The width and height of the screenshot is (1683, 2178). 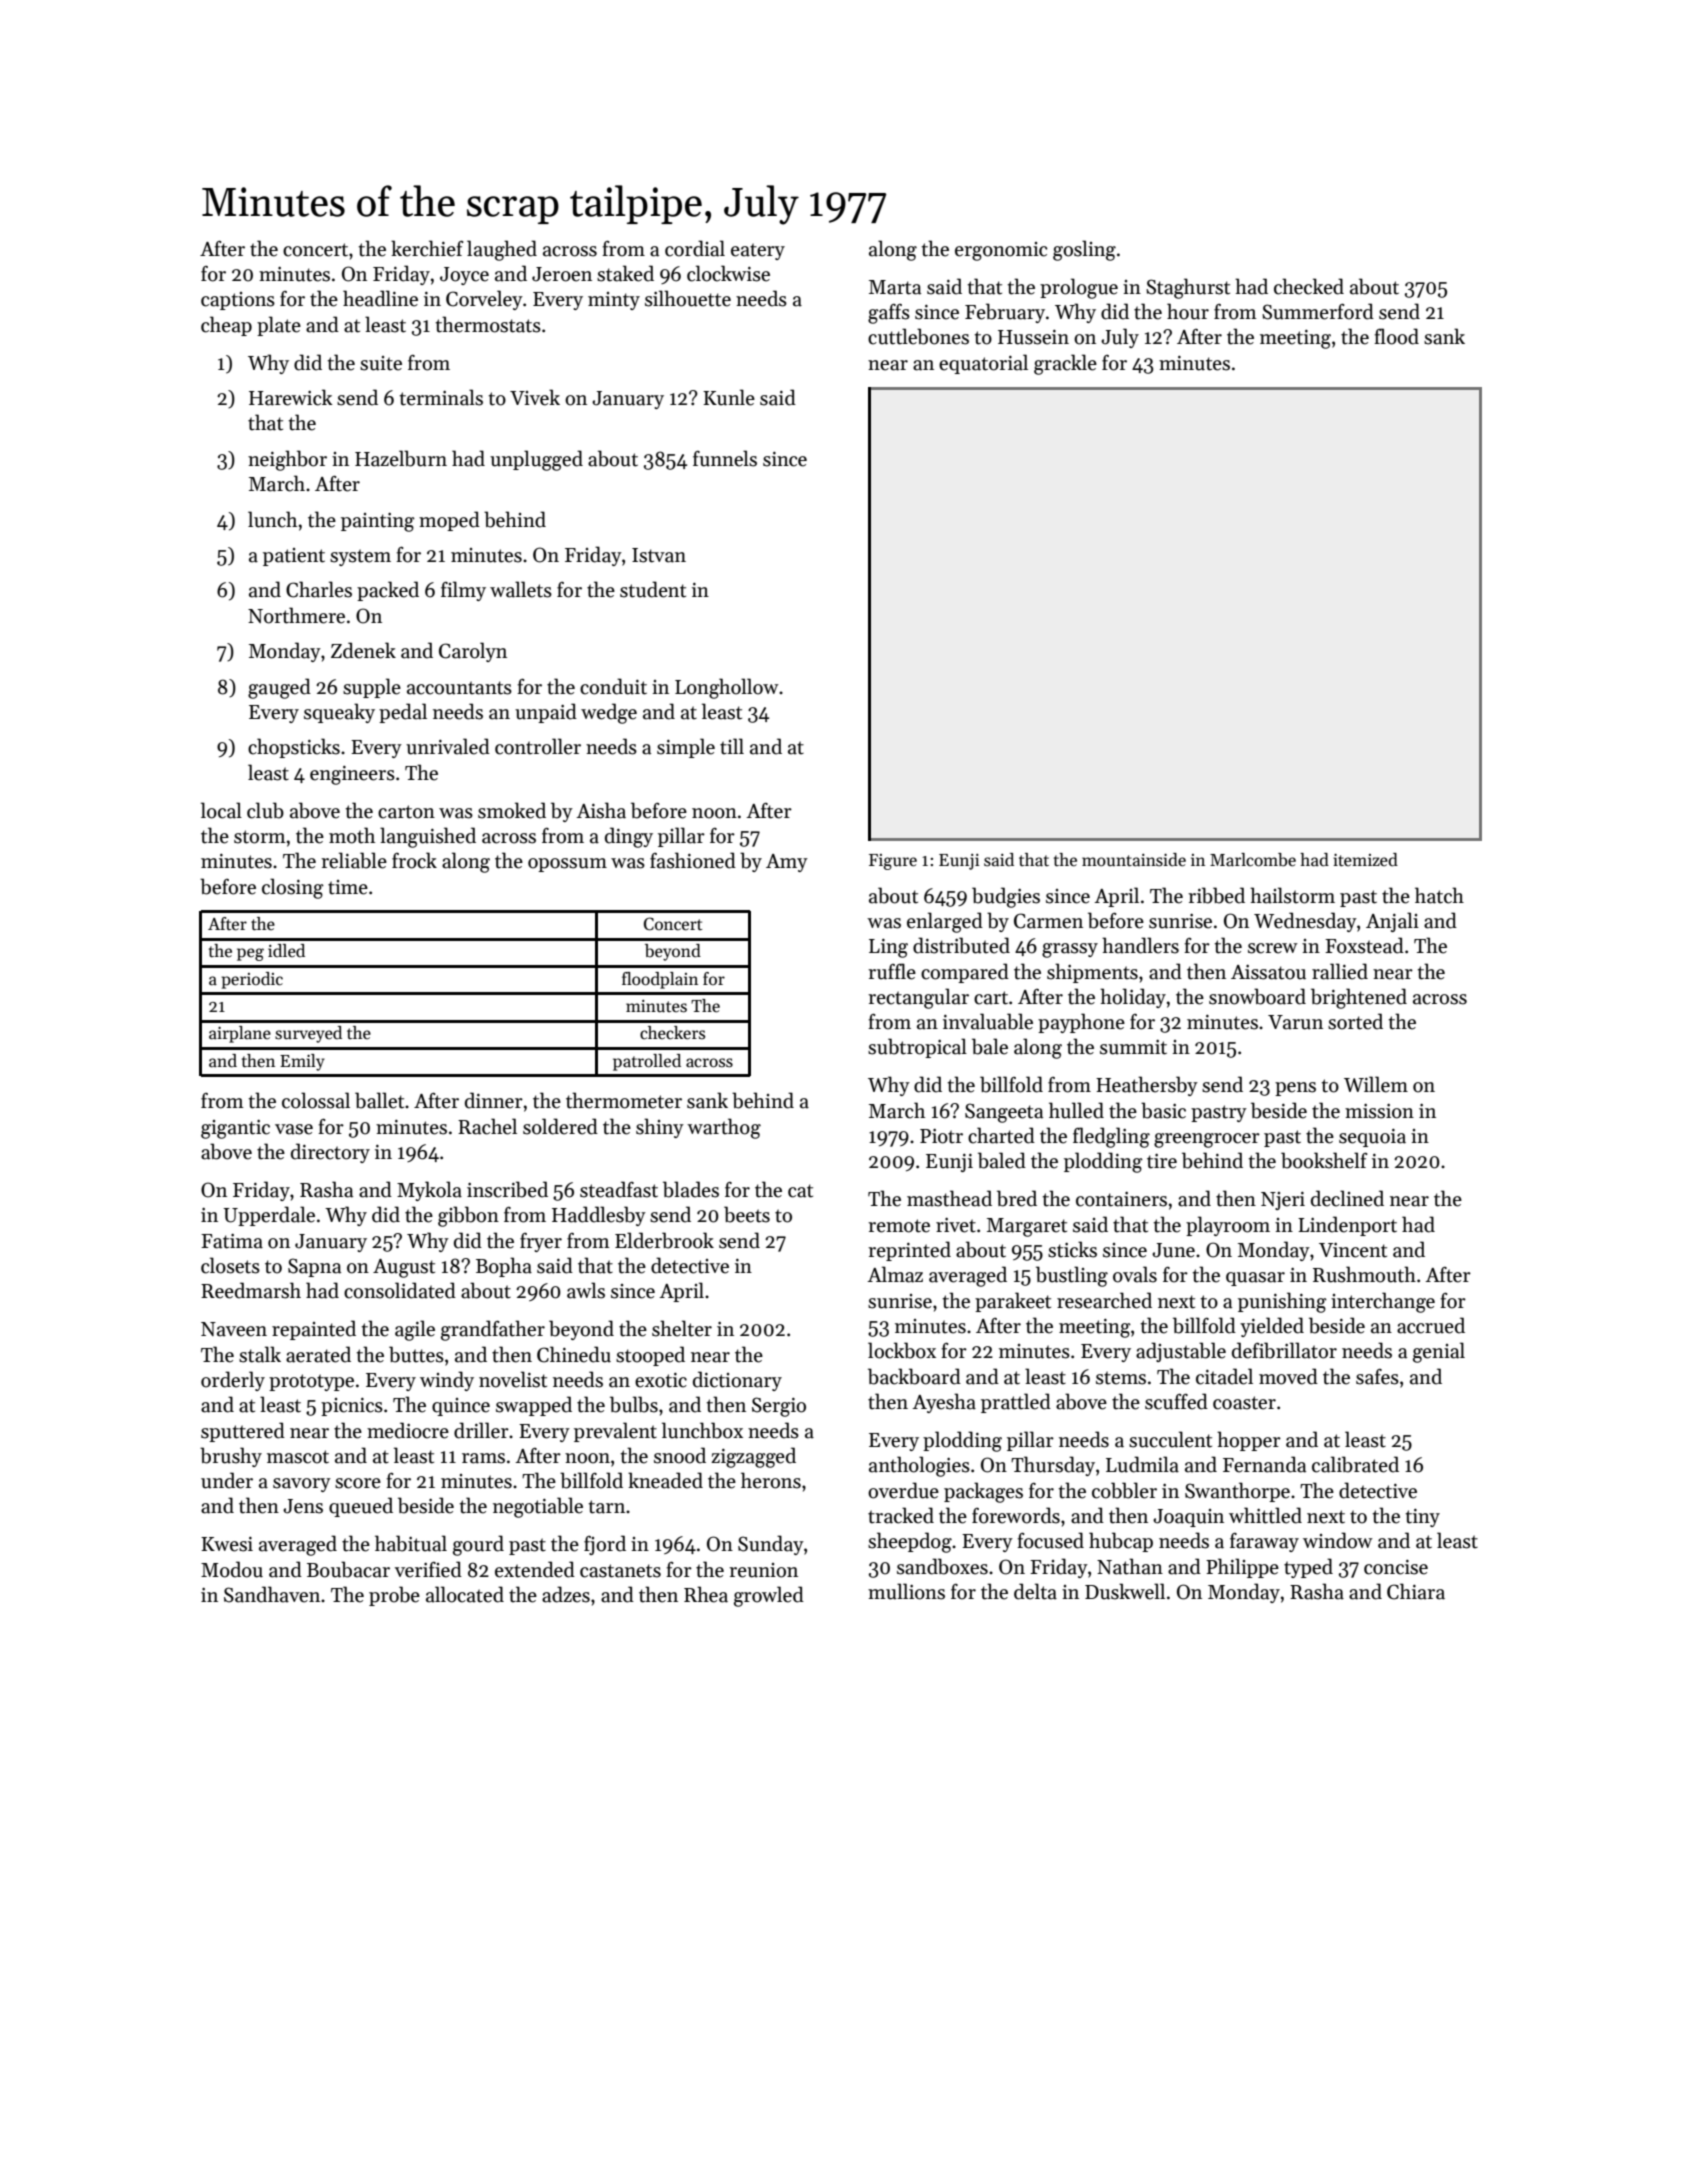 What do you see at coordinates (478, 1545) in the screenshot?
I see `gourd` at bounding box center [478, 1545].
